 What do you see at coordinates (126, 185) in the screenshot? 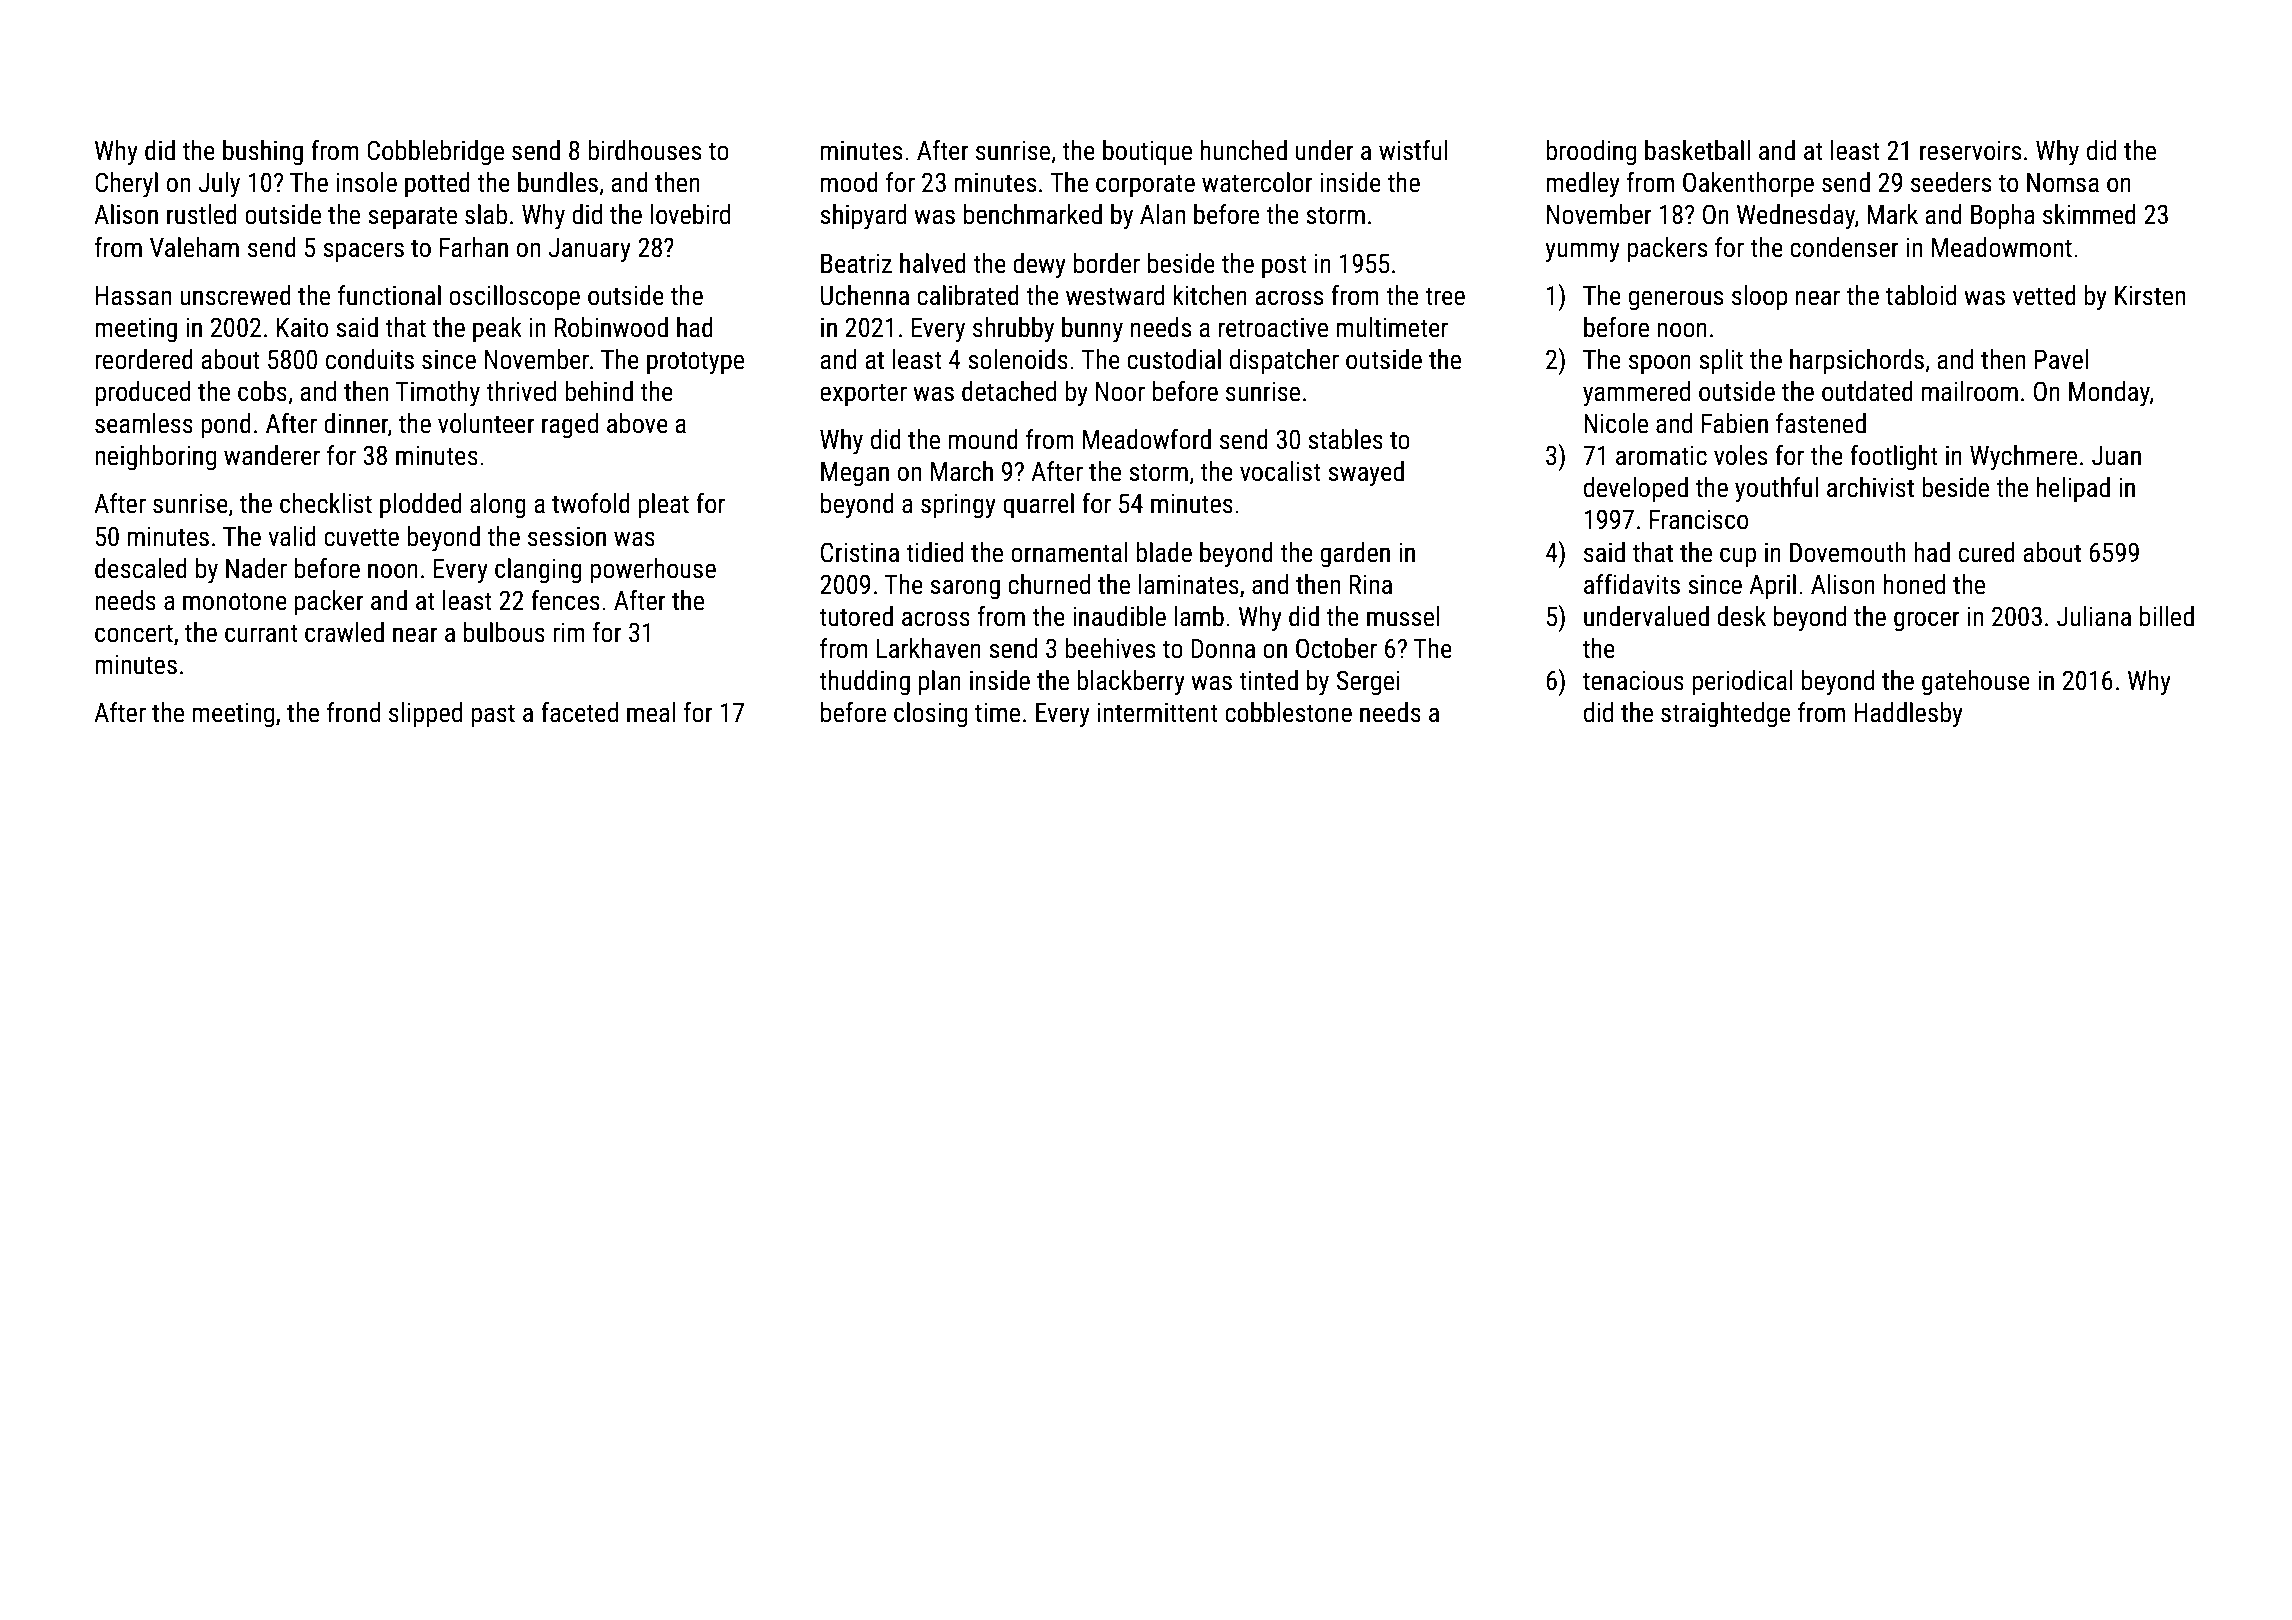
I see `Cheryl` at bounding box center [126, 185].
